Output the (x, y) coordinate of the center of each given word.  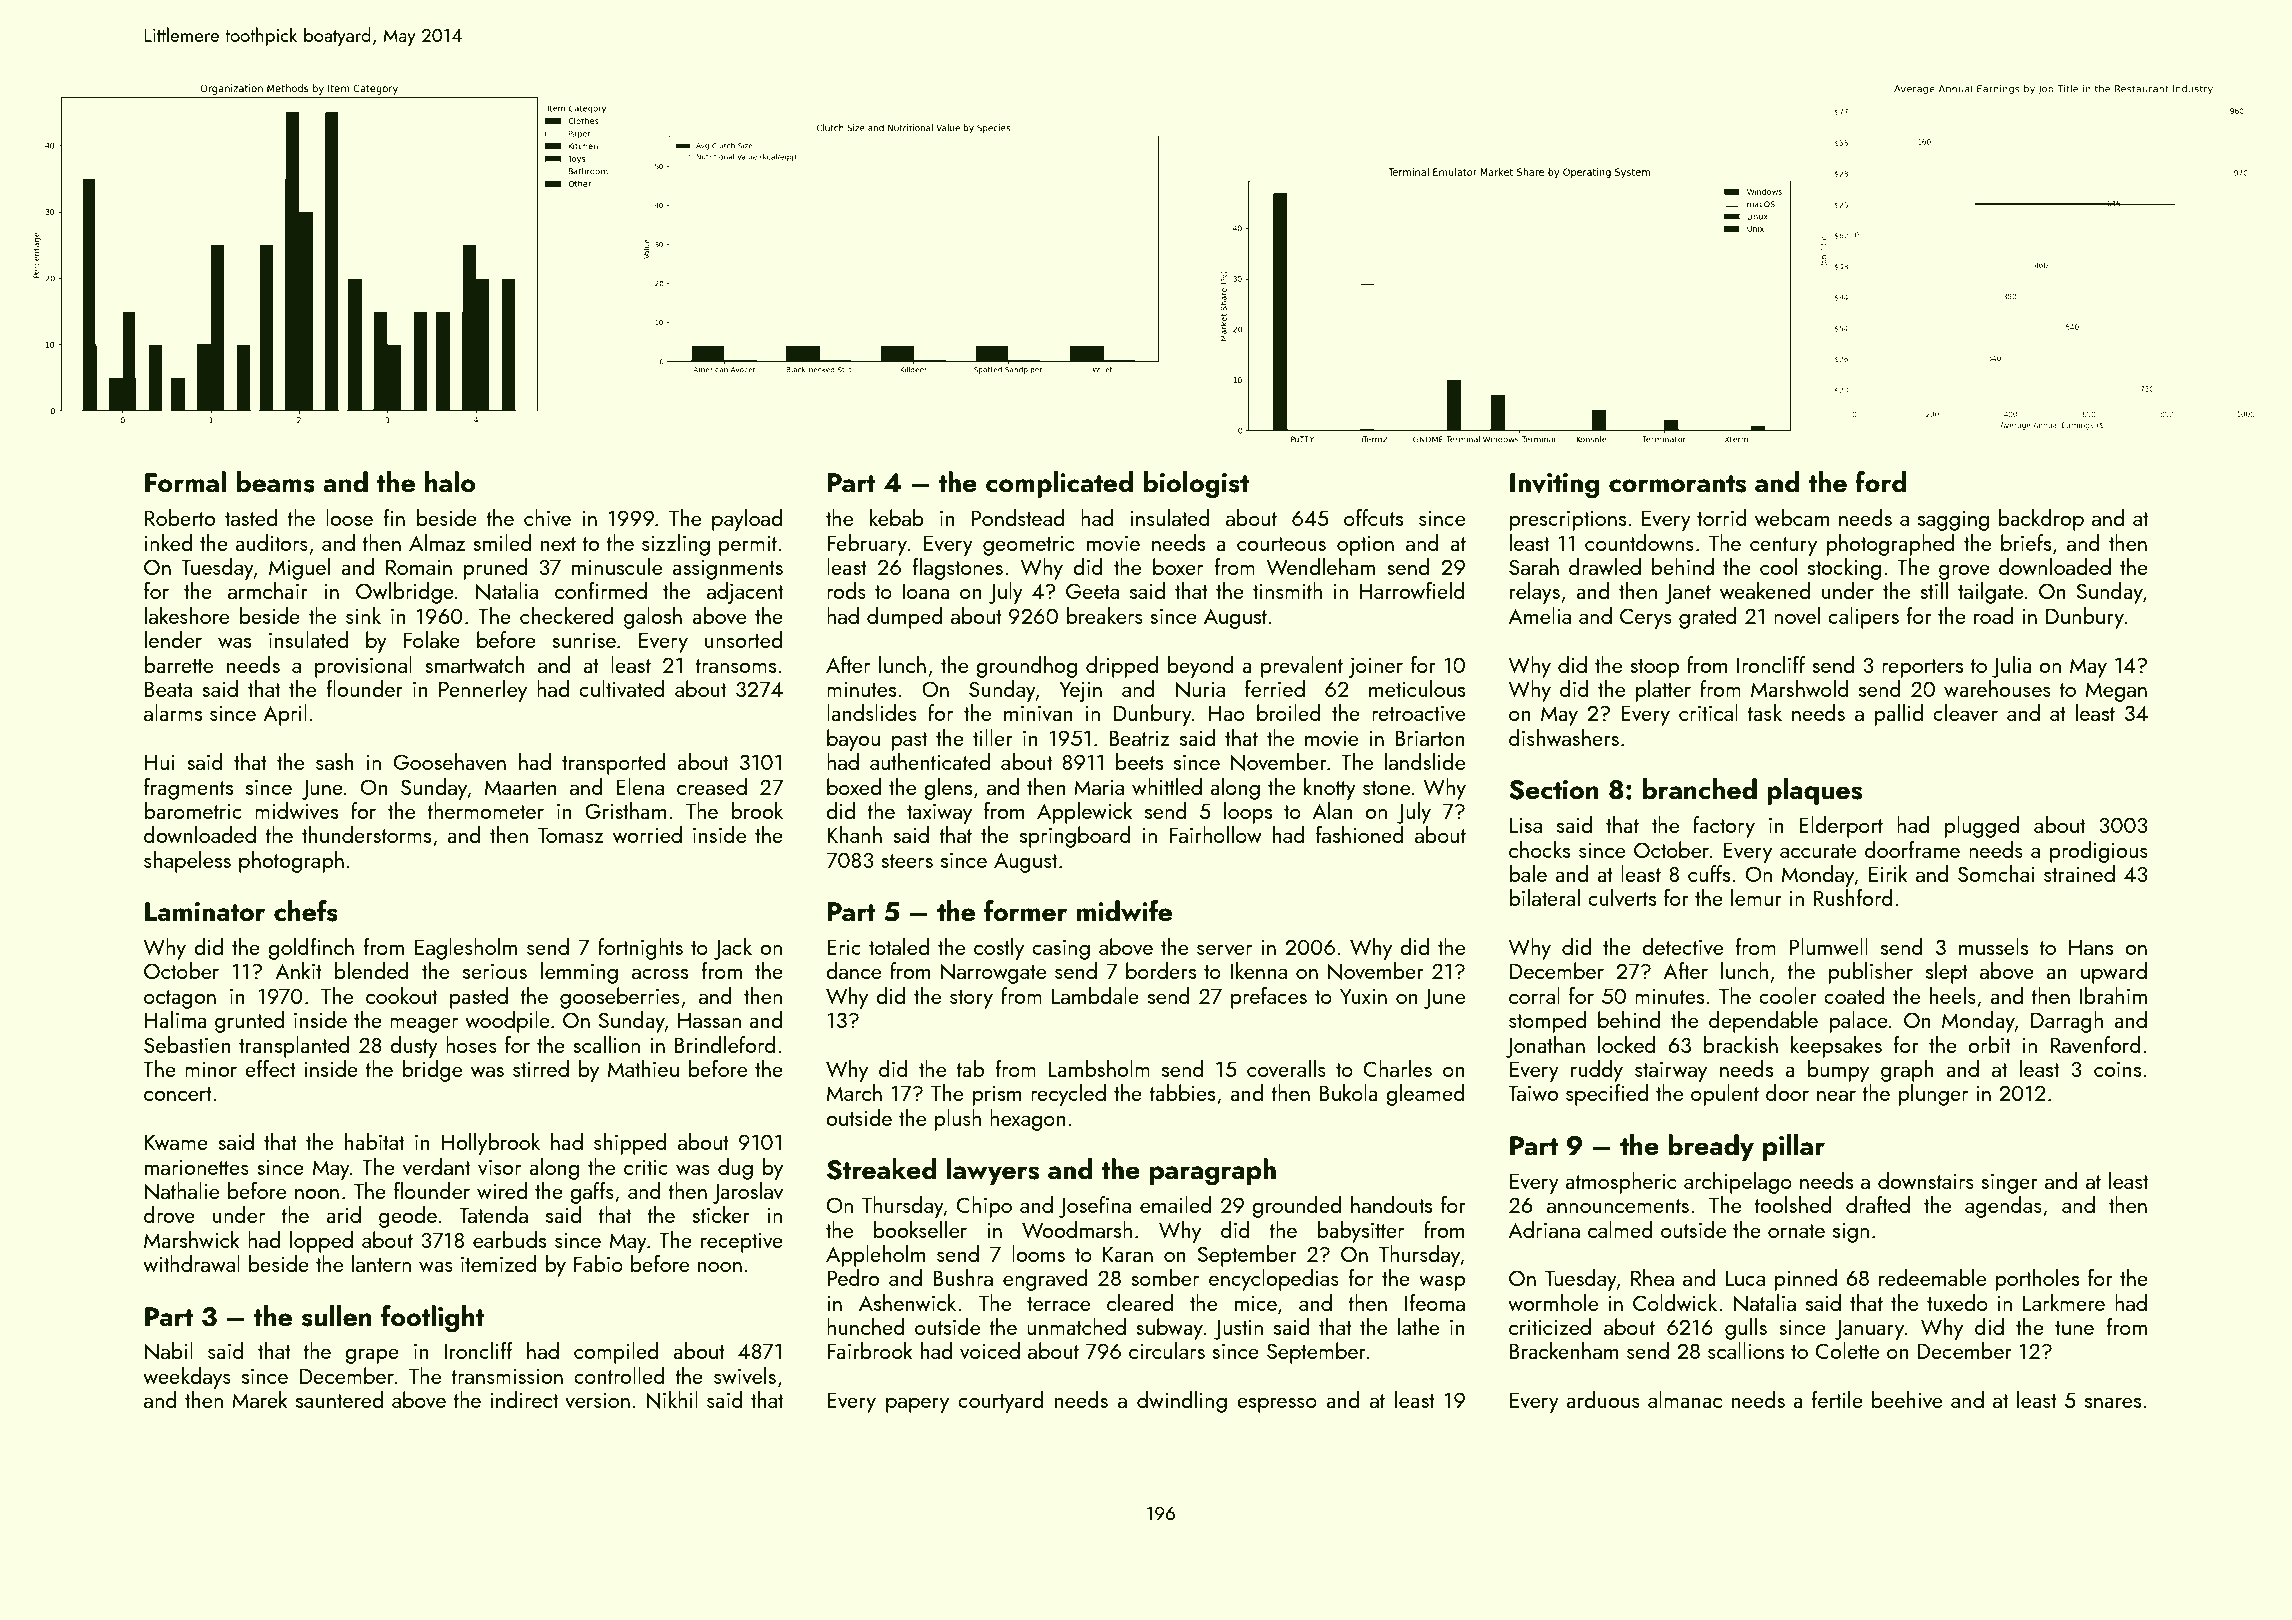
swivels (745, 1375)
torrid (1722, 517)
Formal (185, 482)
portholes (2037, 1280)
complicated (1059, 484)
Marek (260, 1399)
